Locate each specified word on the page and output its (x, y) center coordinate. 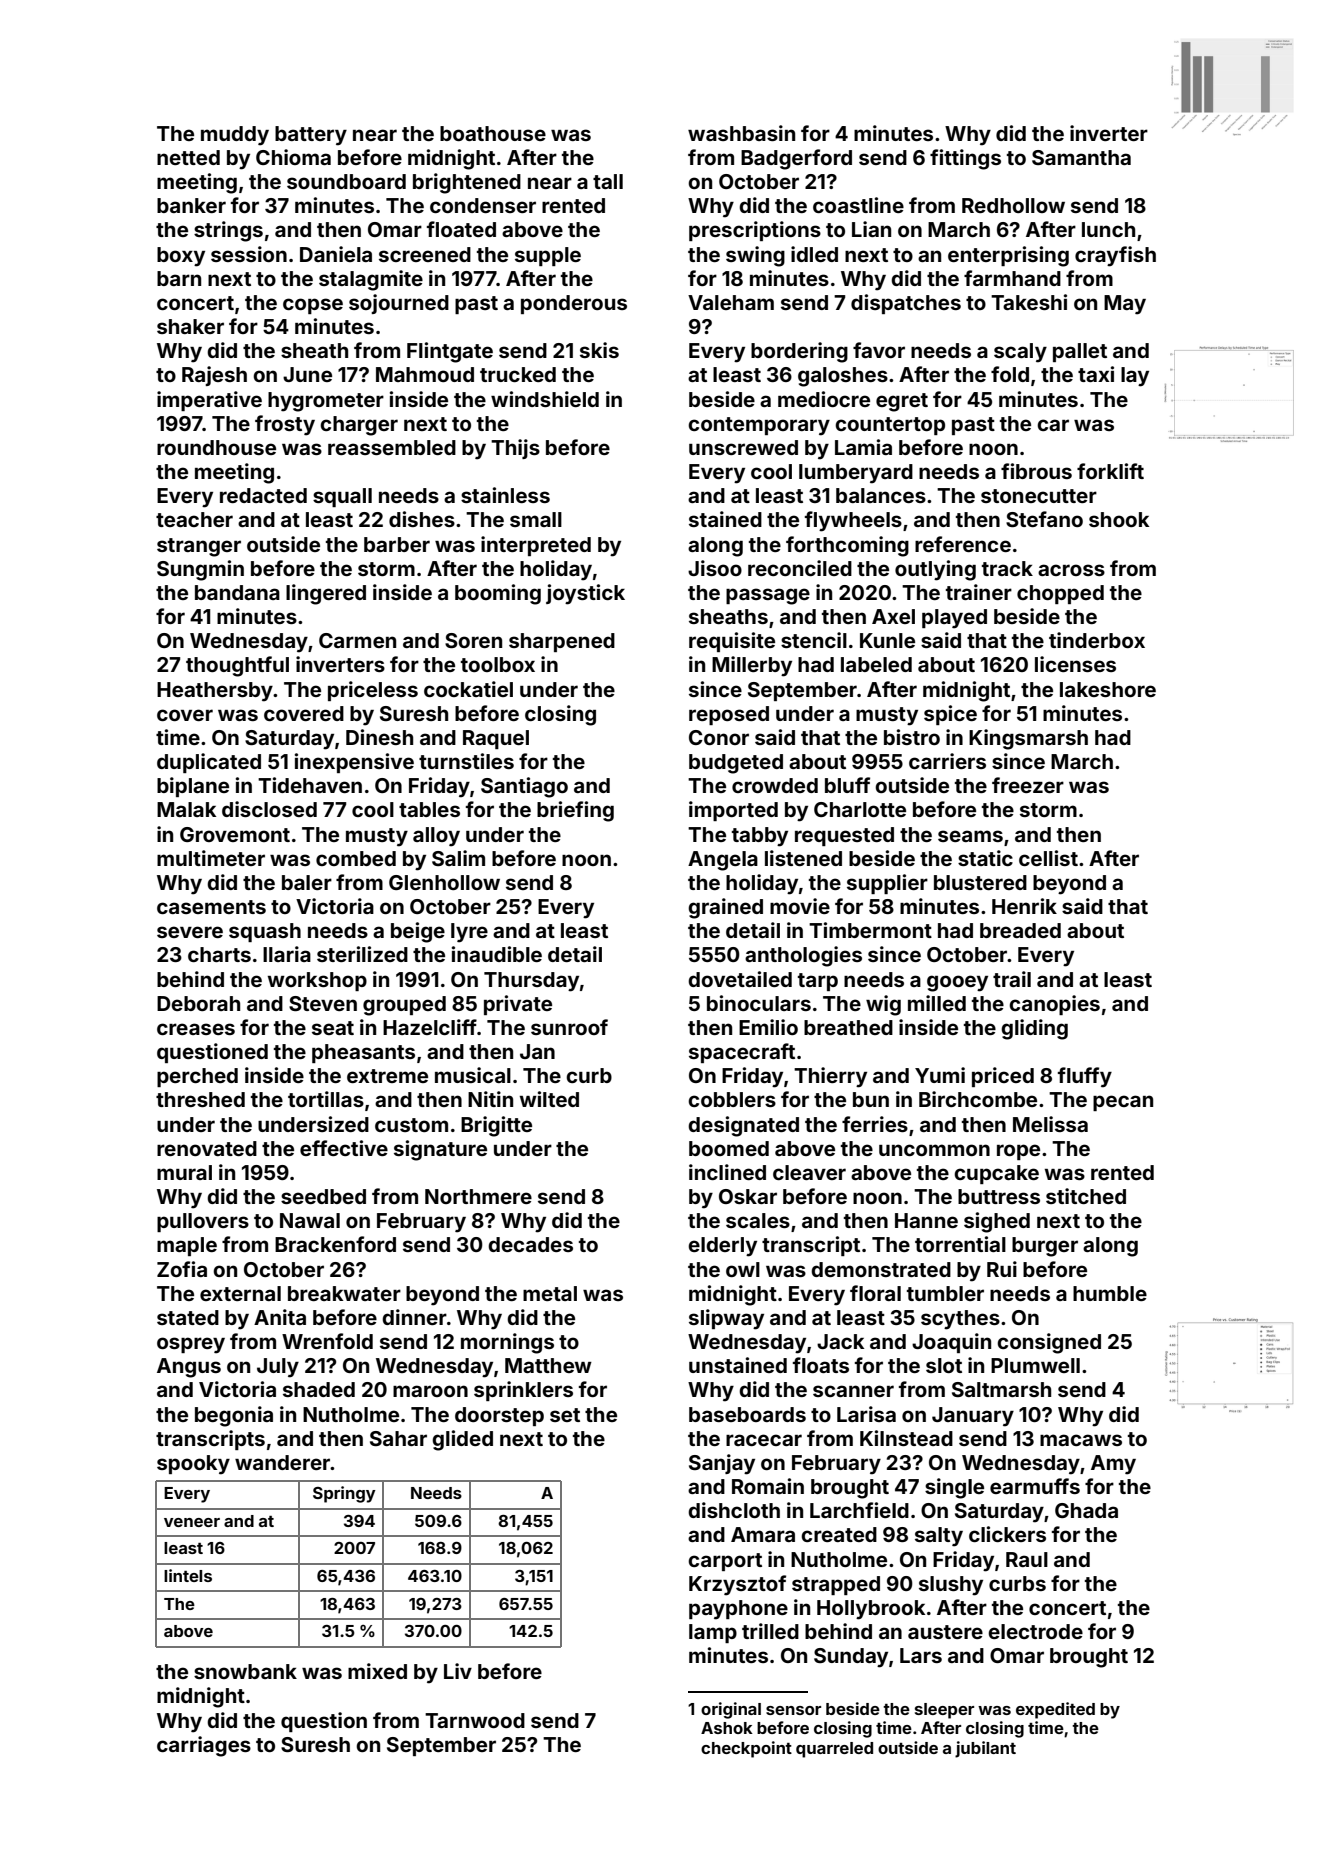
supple (548, 256)
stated (188, 1317)
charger (359, 426)
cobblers (732, 1099)
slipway (726, 1319)
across (1071, 570)
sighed (997, 1222)
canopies (1054, 1005)
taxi (1096, 374)
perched (197, 1077)
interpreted (536, 546)
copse (313, 306)
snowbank (245, 1671)
